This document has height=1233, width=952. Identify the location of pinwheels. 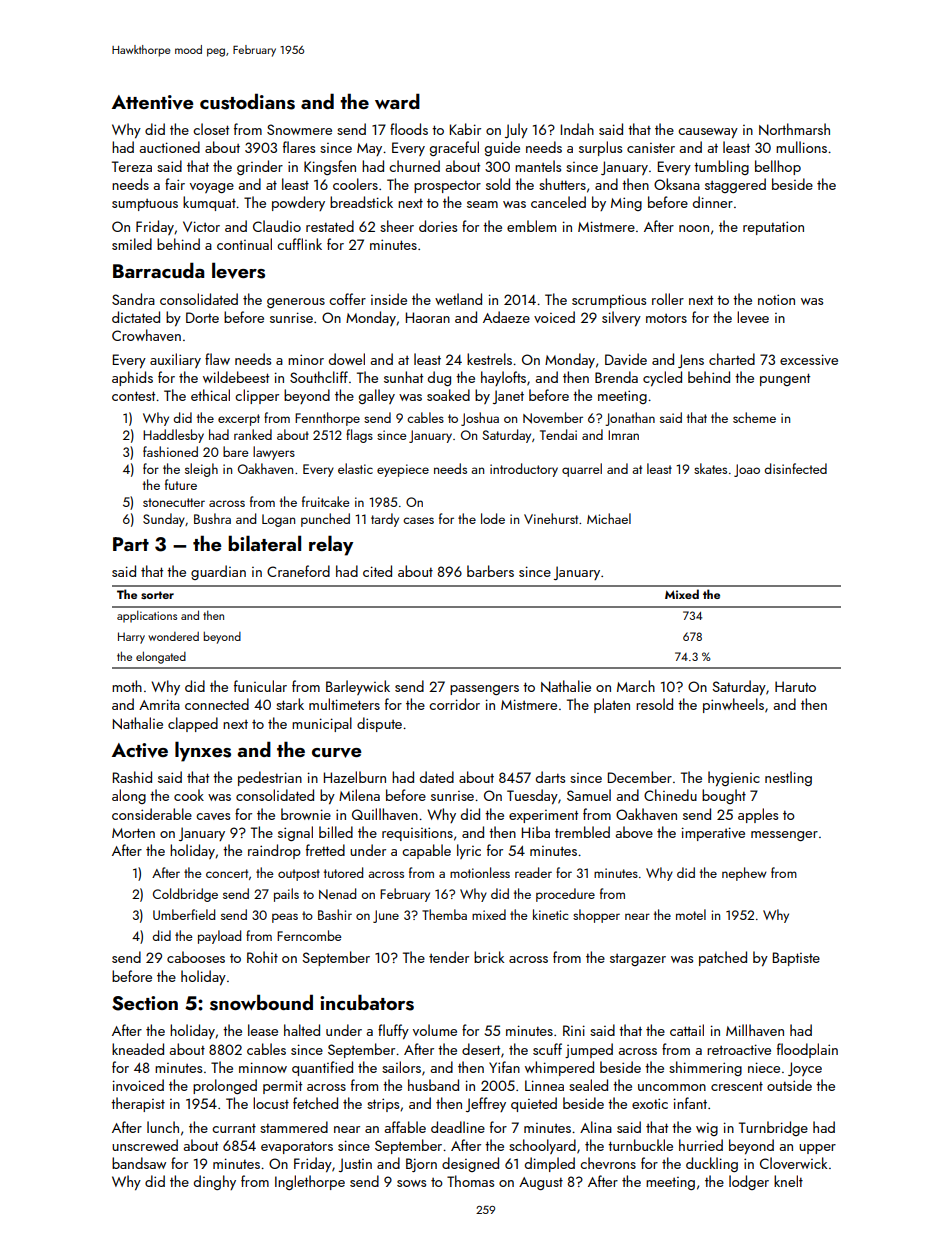
(733, 705).
